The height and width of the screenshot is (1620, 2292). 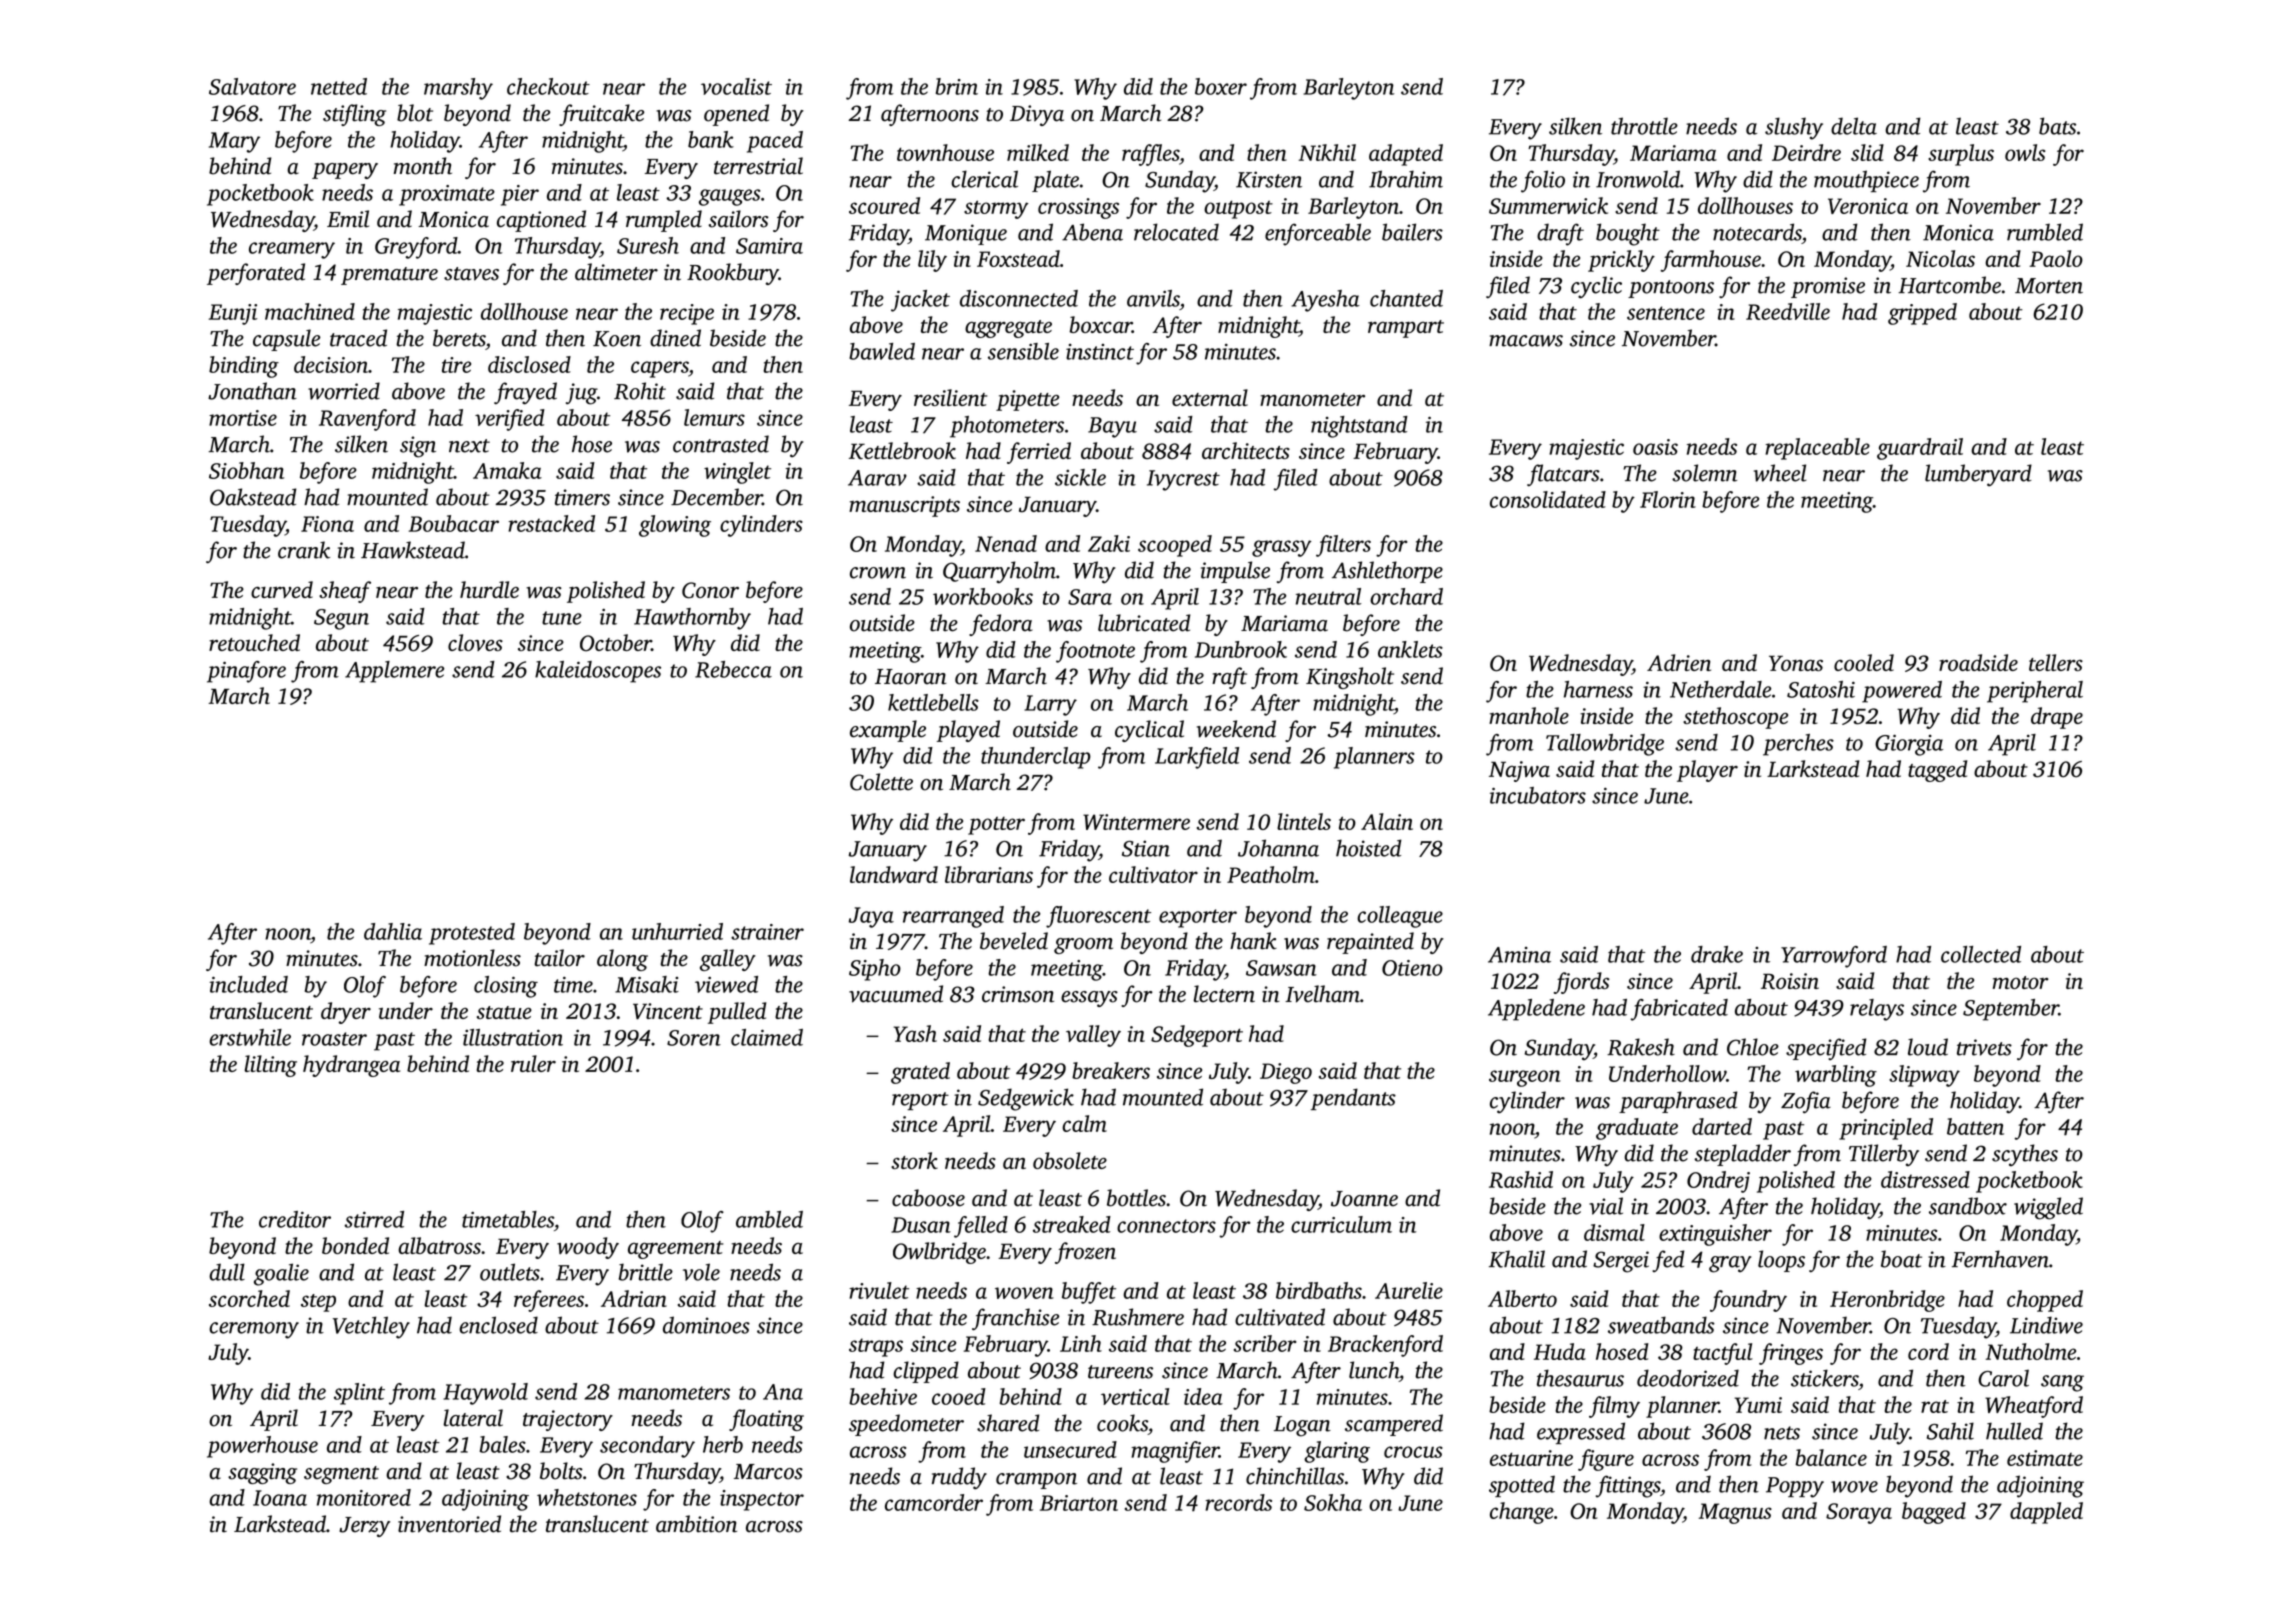 I want to click on Sokha, so click(x=1333, y=1502).
